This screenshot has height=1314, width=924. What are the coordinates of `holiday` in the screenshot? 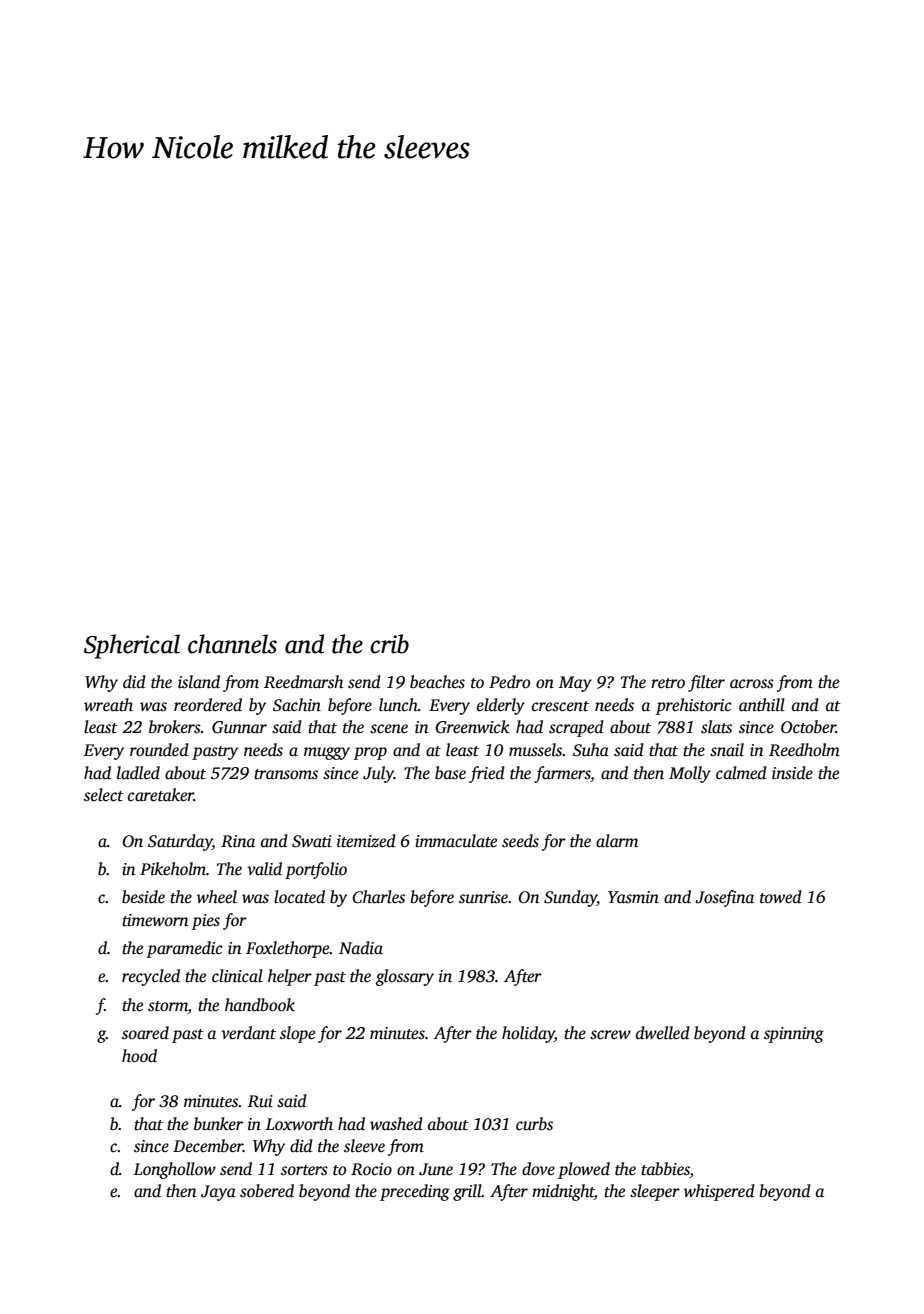 It's located at (528, 1034).
